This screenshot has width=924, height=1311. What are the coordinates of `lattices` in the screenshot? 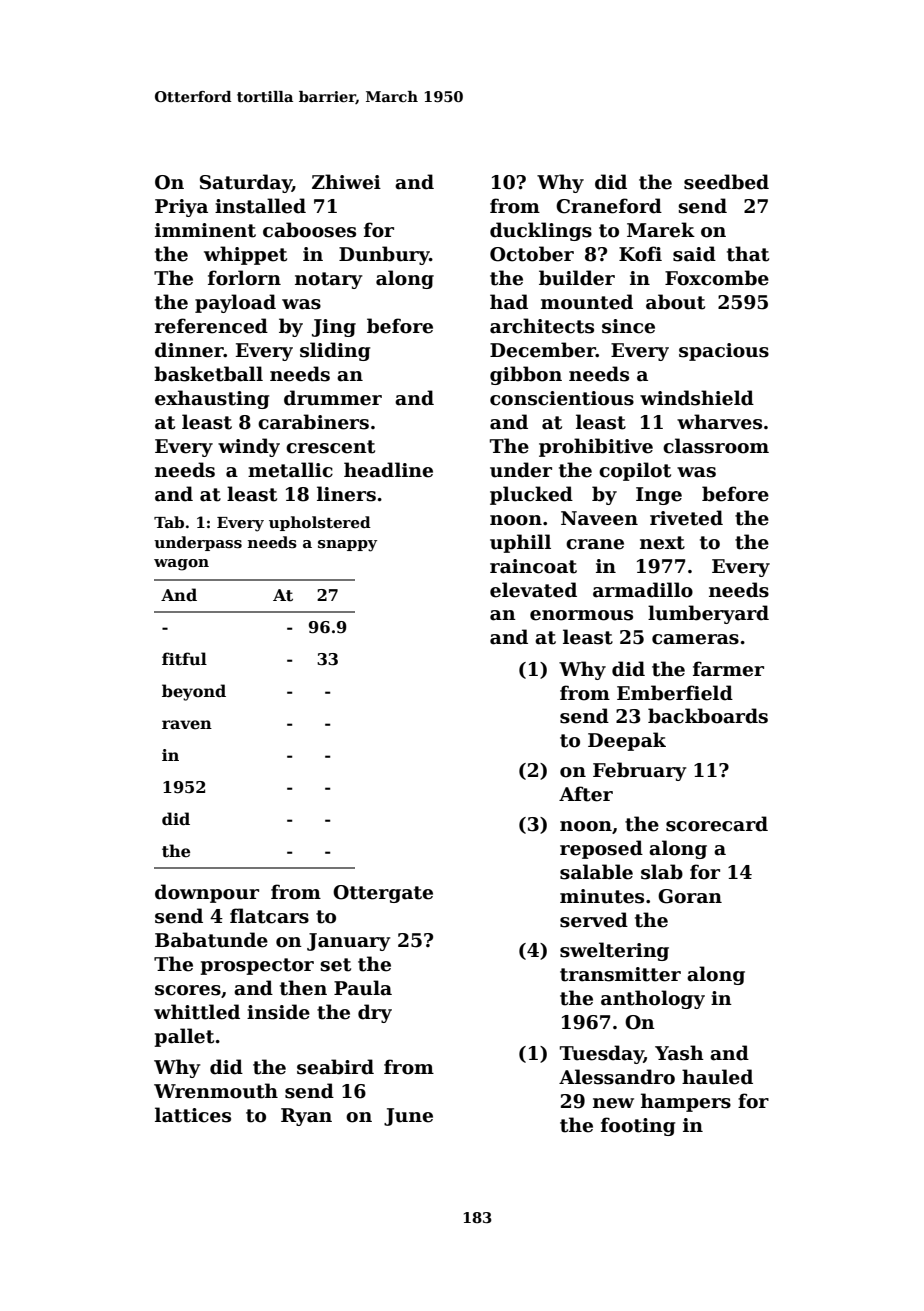 It's located at (193, 1115).
